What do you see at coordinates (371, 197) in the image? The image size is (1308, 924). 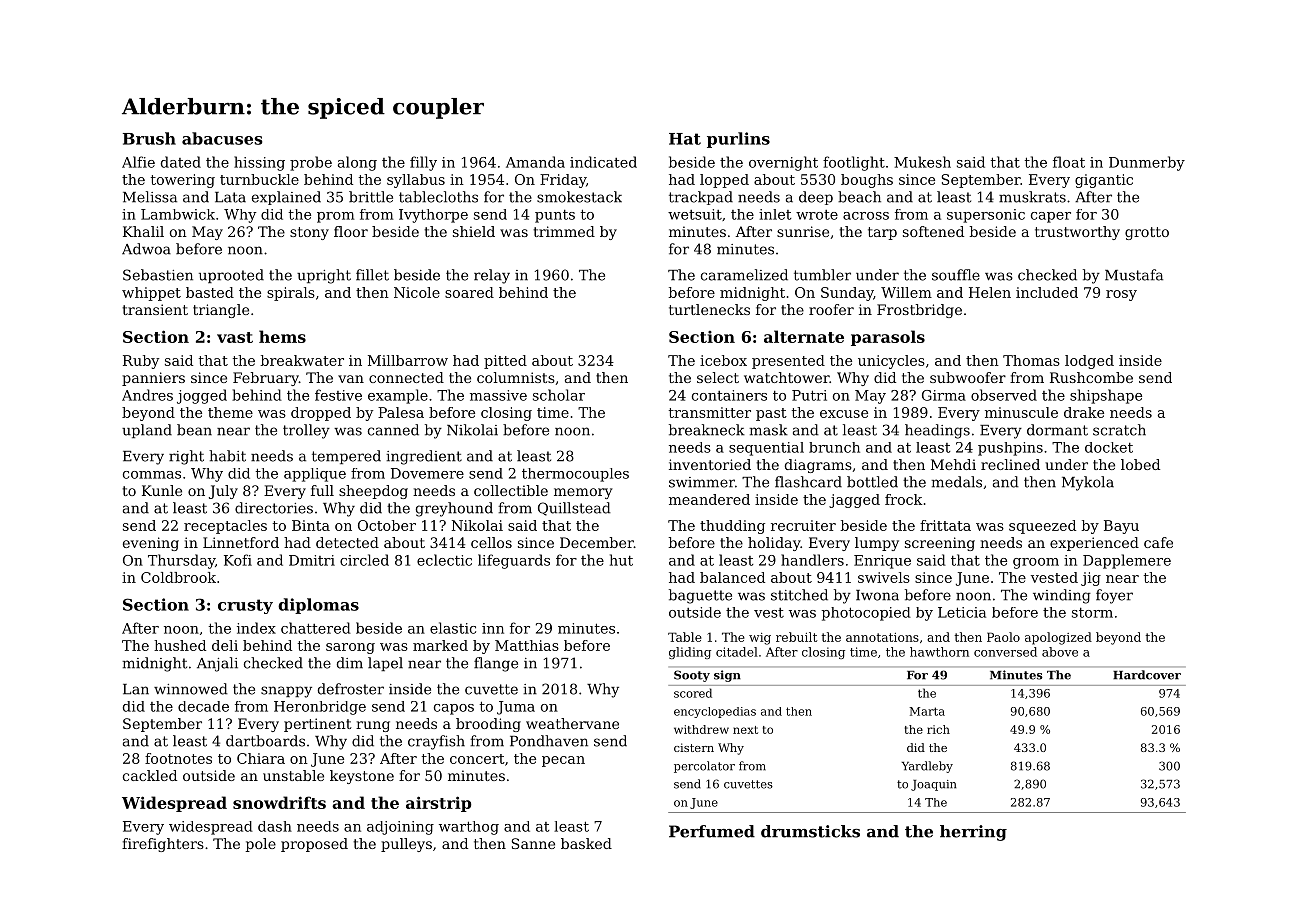 I see `brittle` at bounding box center [371, 197].
